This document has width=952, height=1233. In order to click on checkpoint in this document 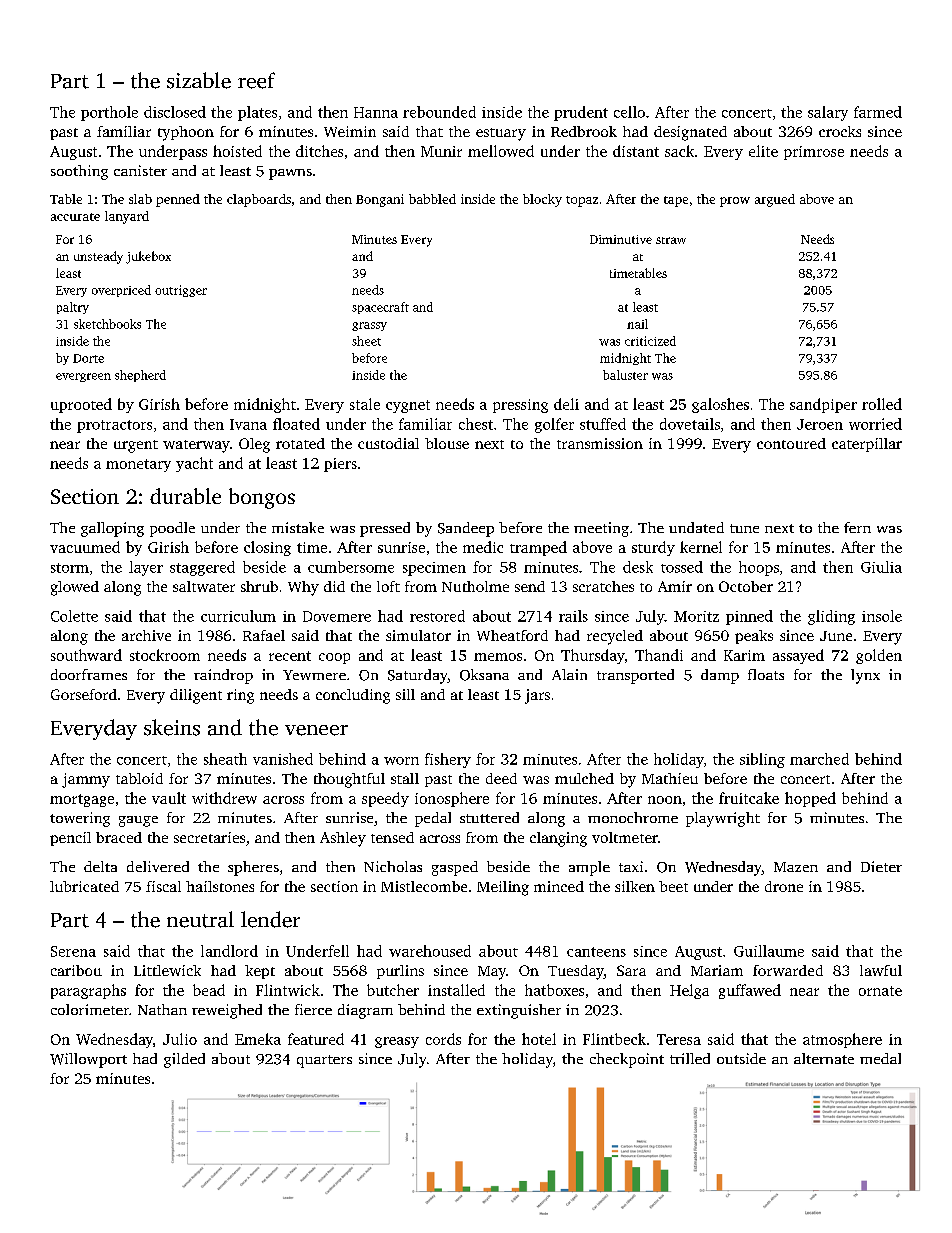, I will do `click(627, 1060)`.
